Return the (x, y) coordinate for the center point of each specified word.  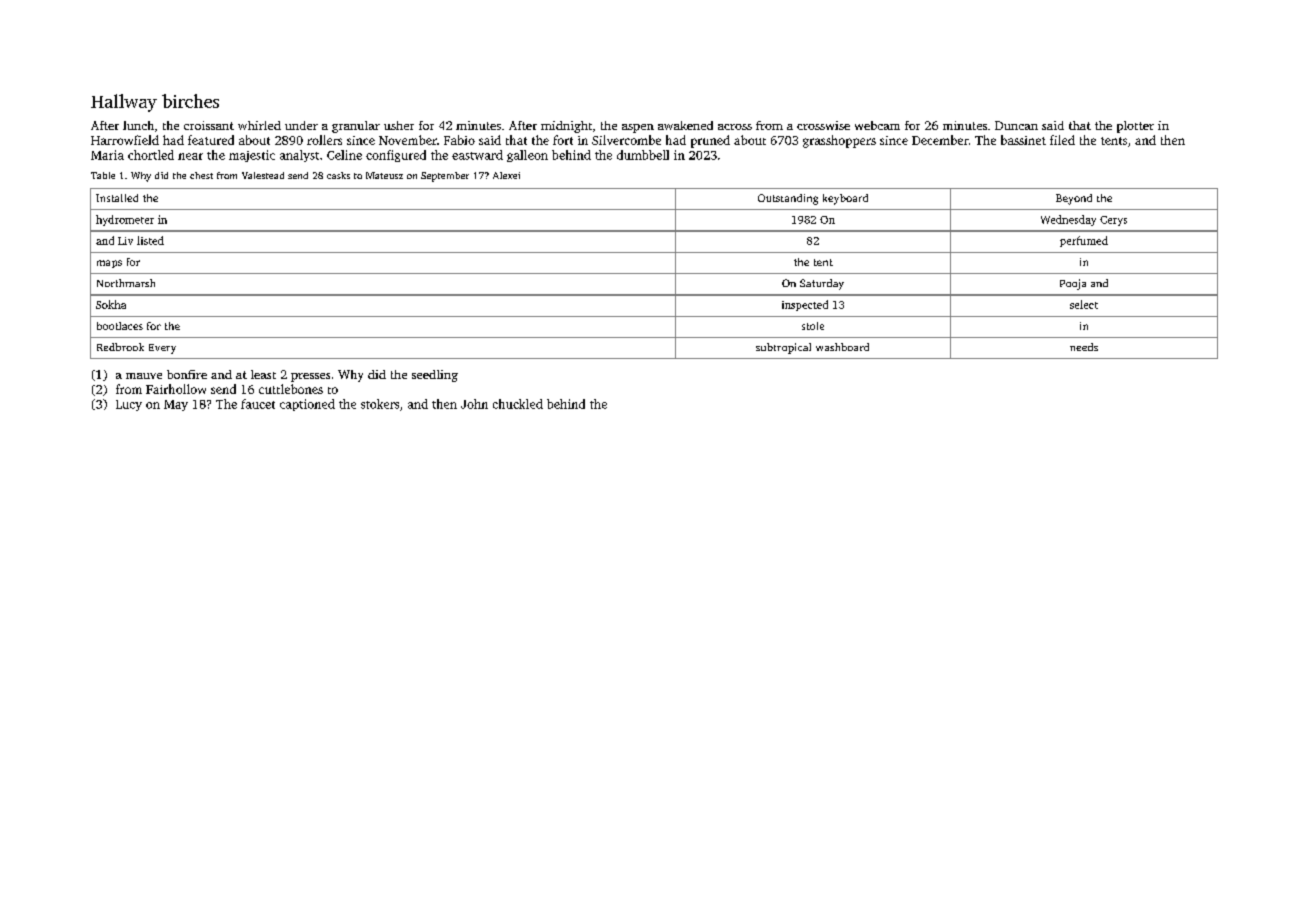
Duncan (1016, 125)
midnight (566, 127)
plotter (1135, 127)
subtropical (783, 348)
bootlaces (120, 326)
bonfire (187, 374)
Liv (125, 241)
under (301, 125)
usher (399, 125)
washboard (842, 347)
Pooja (1073, 284)
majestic (252, 156)
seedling (435, 376)
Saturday (822, 284)
